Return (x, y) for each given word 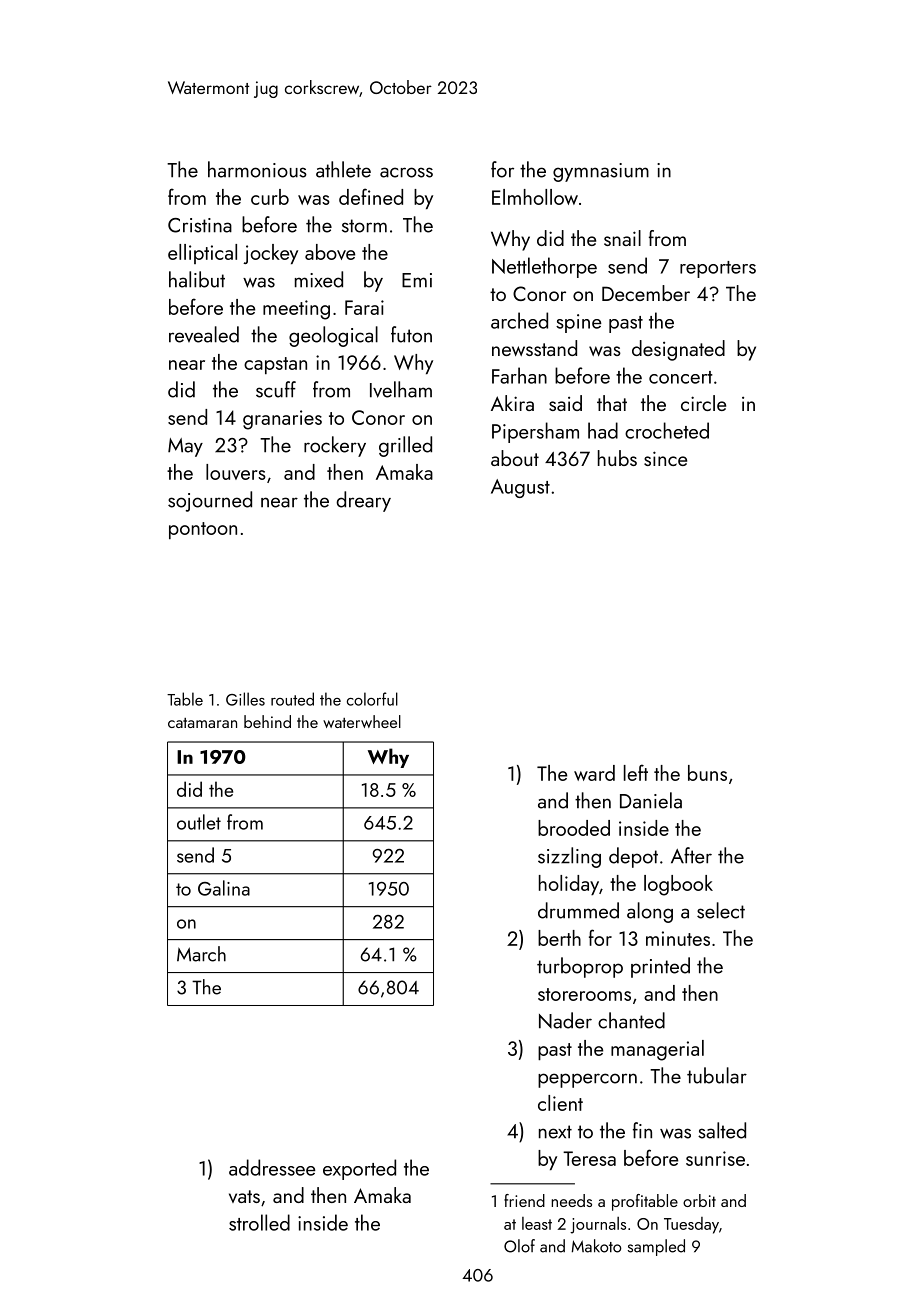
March (201, 954)
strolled (259, 1222)
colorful (372, 699)
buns (707, 773)
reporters (718, 269)
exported (359, 1169)
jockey (270, 254)
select (721, 910)
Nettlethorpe (544, 267)
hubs (617, 458)
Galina (224, 888)
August (520, 488)
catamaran (202, 723)
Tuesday (691, 1225)
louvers (236, 472)
